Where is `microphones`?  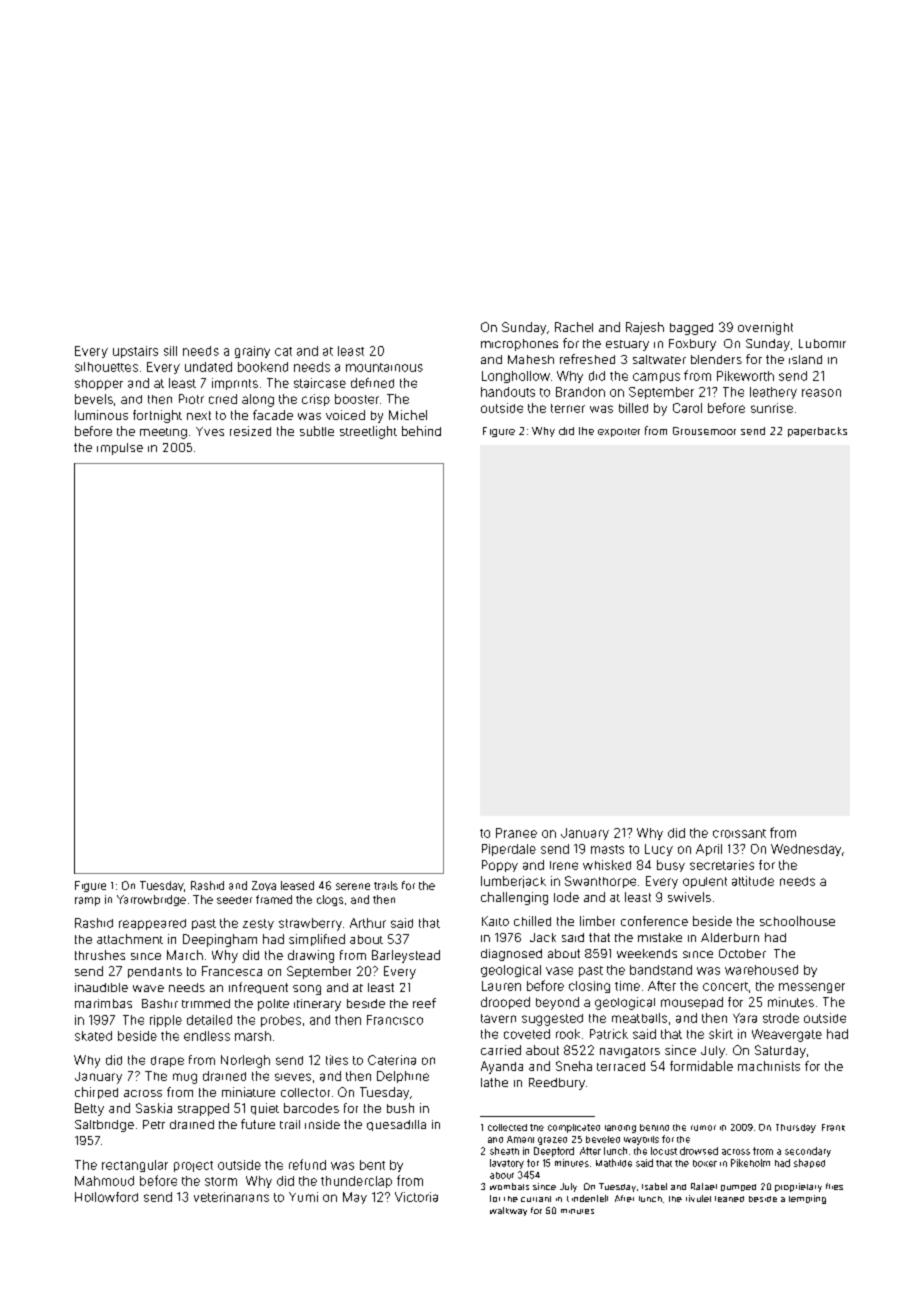 microphones is located at coordinates (519, 345).
